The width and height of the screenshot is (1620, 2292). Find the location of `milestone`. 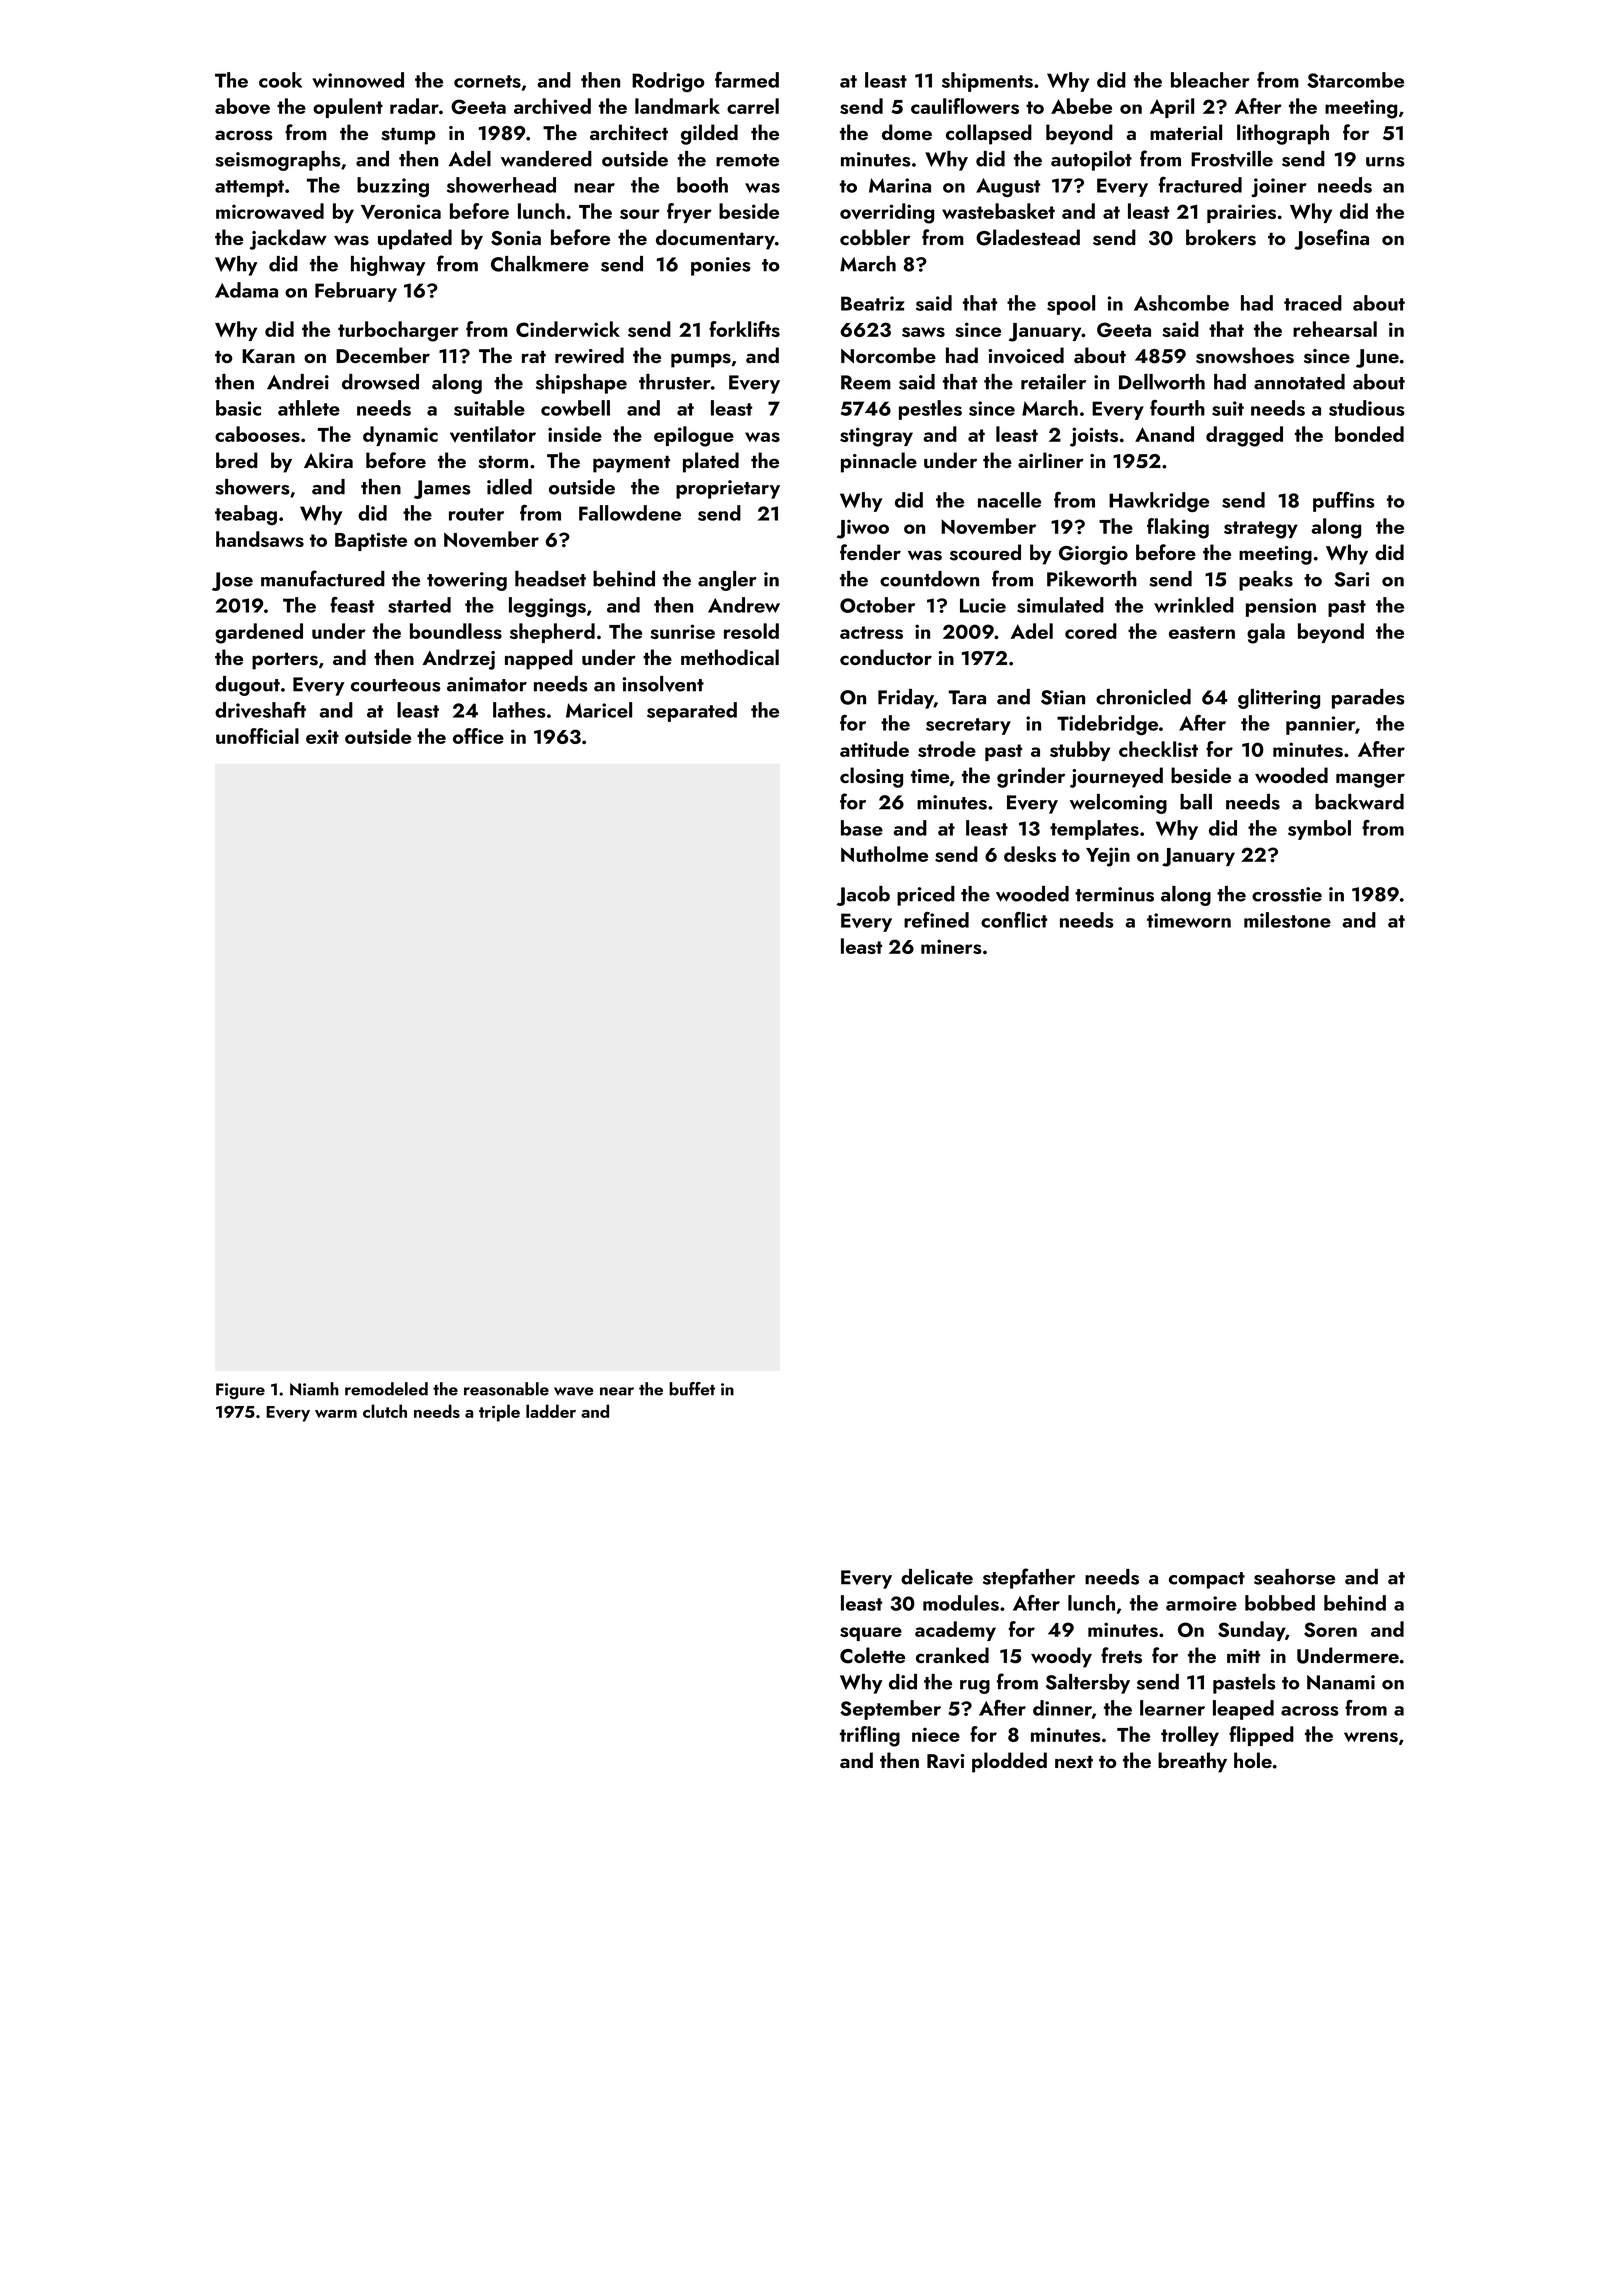

milestone is located at coordinates (1287, 920).
